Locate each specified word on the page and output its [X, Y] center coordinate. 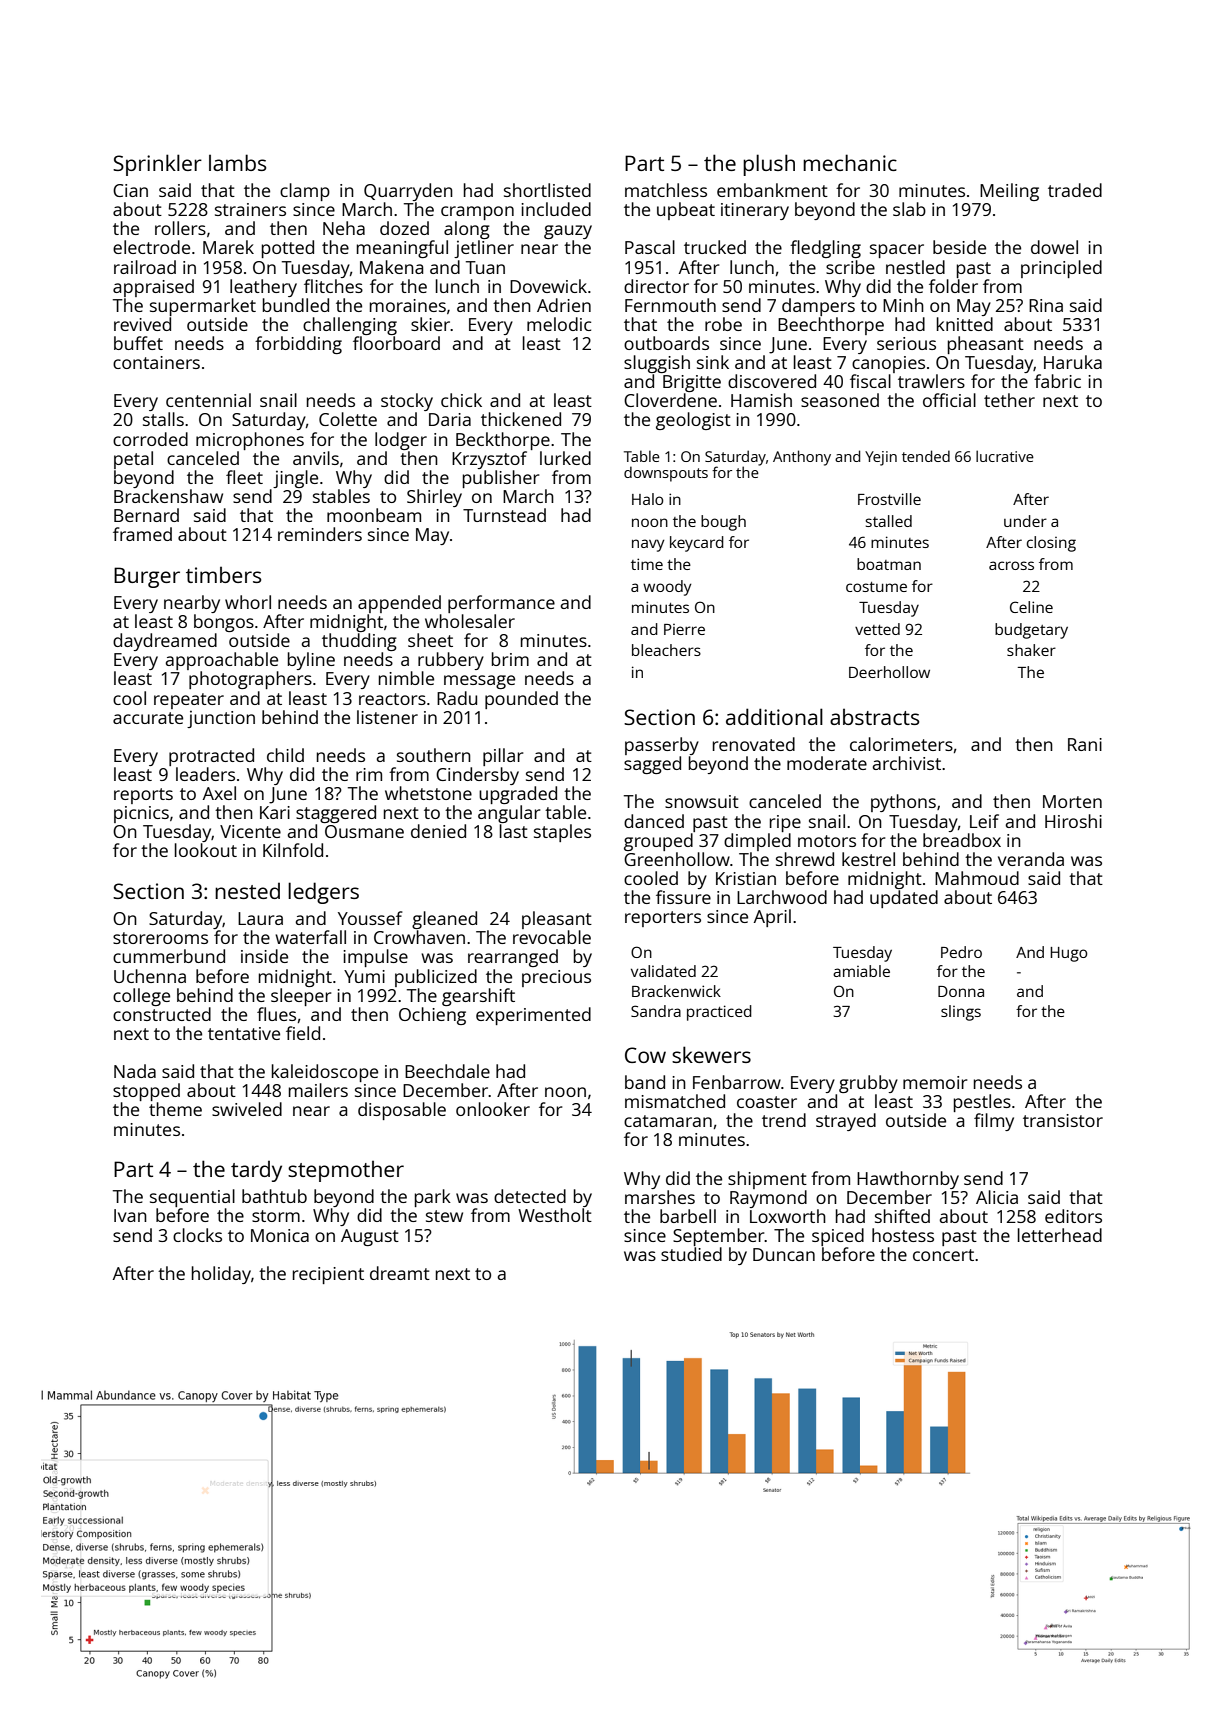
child [285, 755]
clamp [305, 192]
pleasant [557, 920]
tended [926, 456]
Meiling [1009, 192]
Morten [1072, 801]
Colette [348, 419]
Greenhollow [677, 859]
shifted [902, 1216]
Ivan [130, 1215]
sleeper [301, 997]
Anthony [802, 458]
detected [530, 1196]
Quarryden [408, 192]
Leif [984, 821]
